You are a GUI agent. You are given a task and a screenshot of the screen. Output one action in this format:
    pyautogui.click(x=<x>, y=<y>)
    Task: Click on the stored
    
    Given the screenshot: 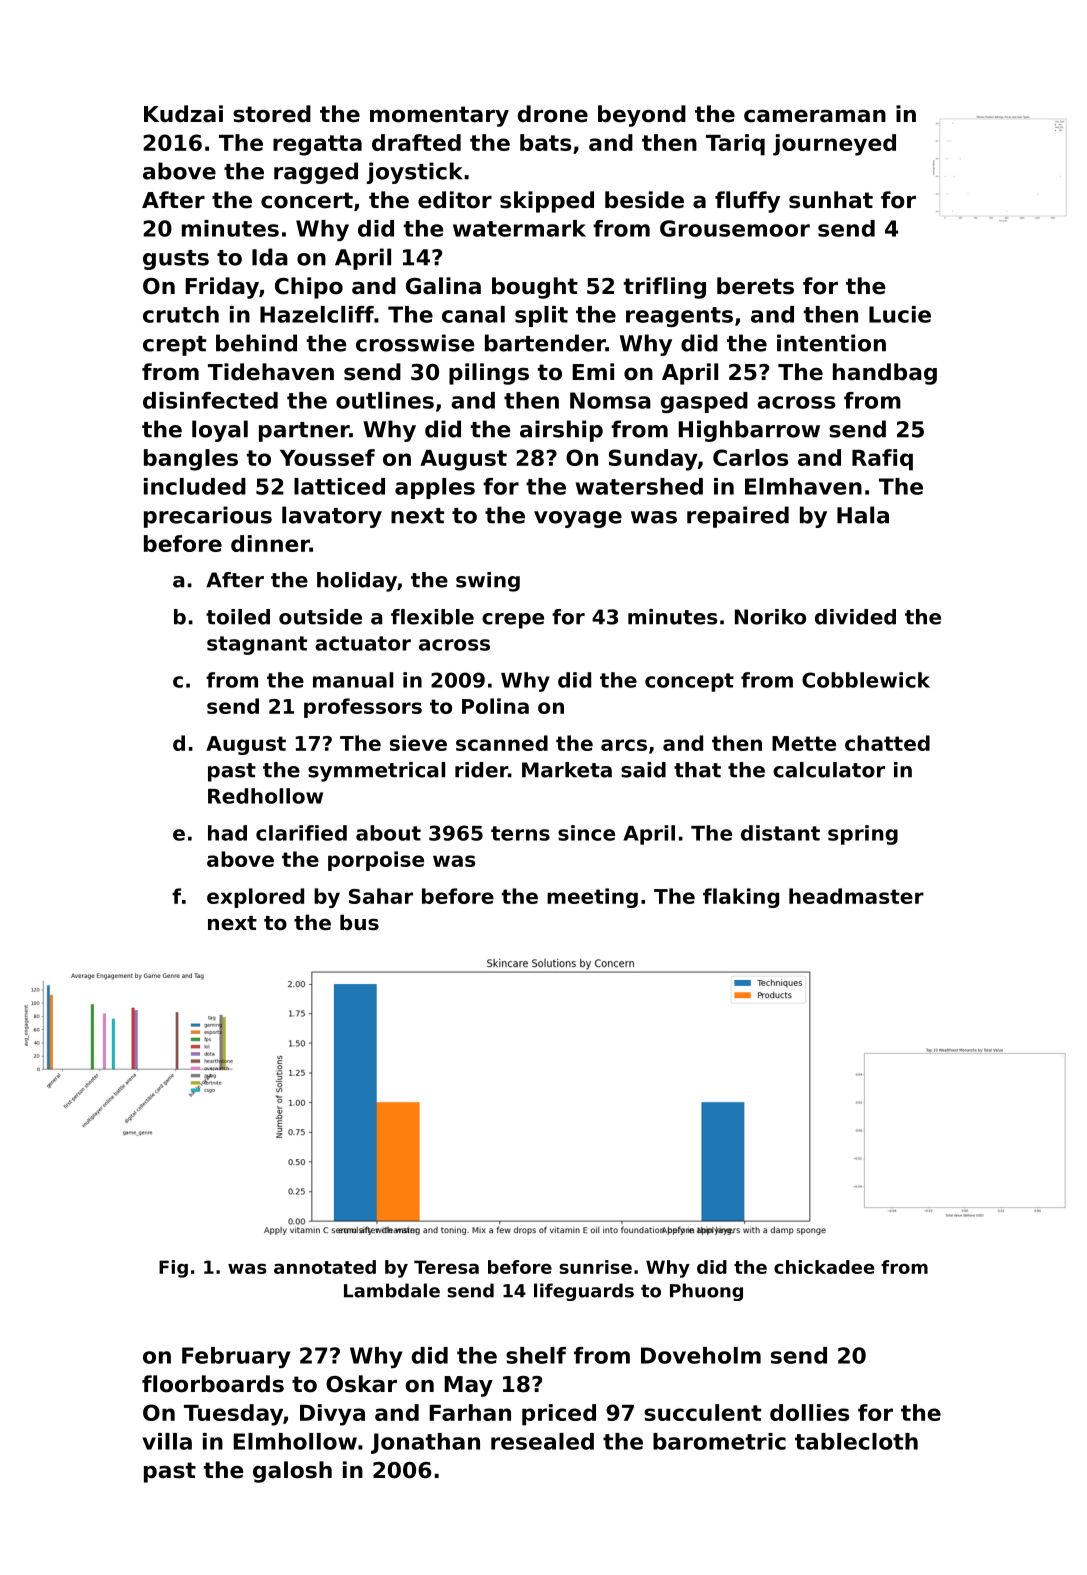 What is the action you would take?
    pyautogui.click(x=272, y=114)
